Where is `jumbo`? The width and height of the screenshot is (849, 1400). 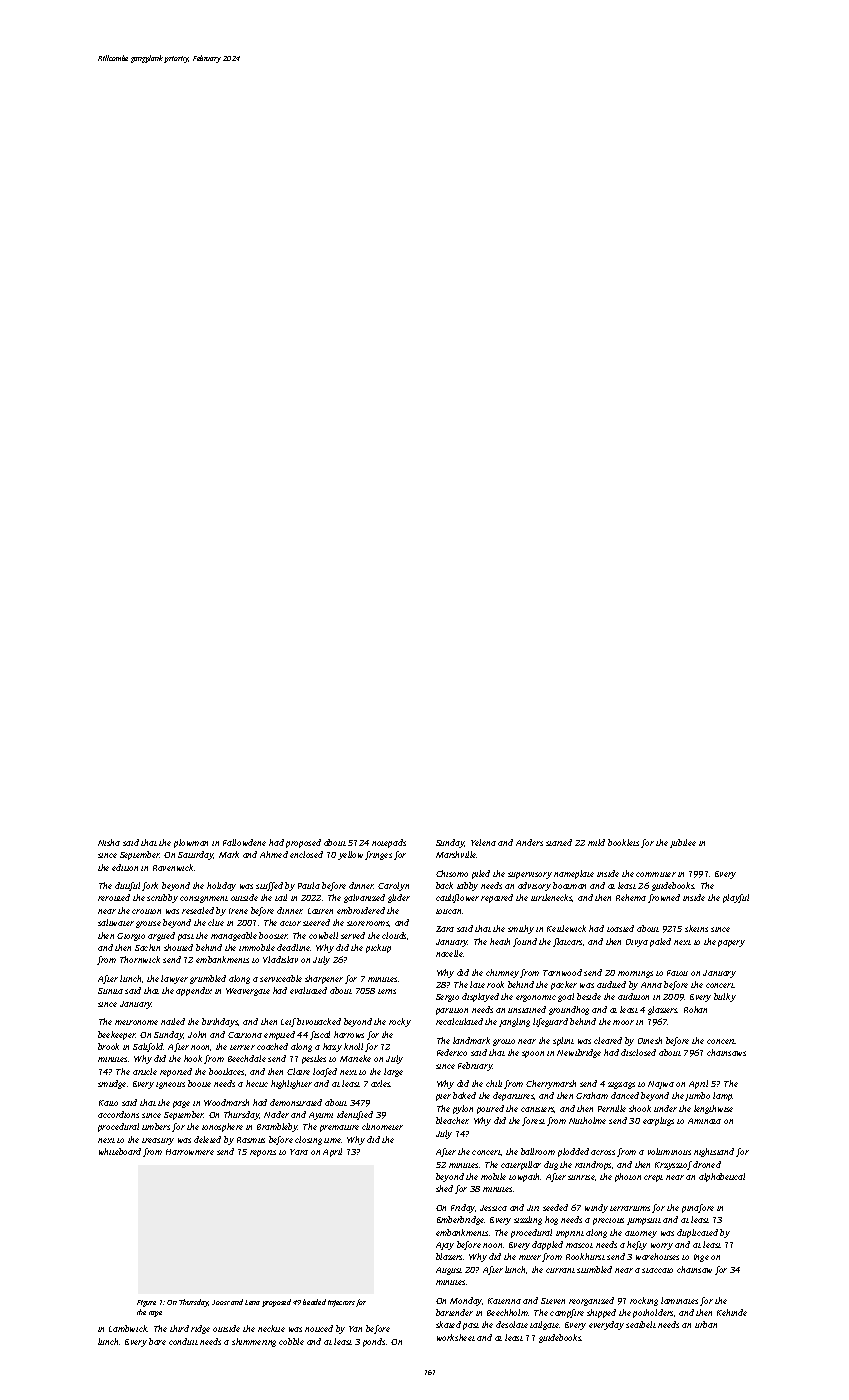
jumbo is located at coordinates (697, 1096).
